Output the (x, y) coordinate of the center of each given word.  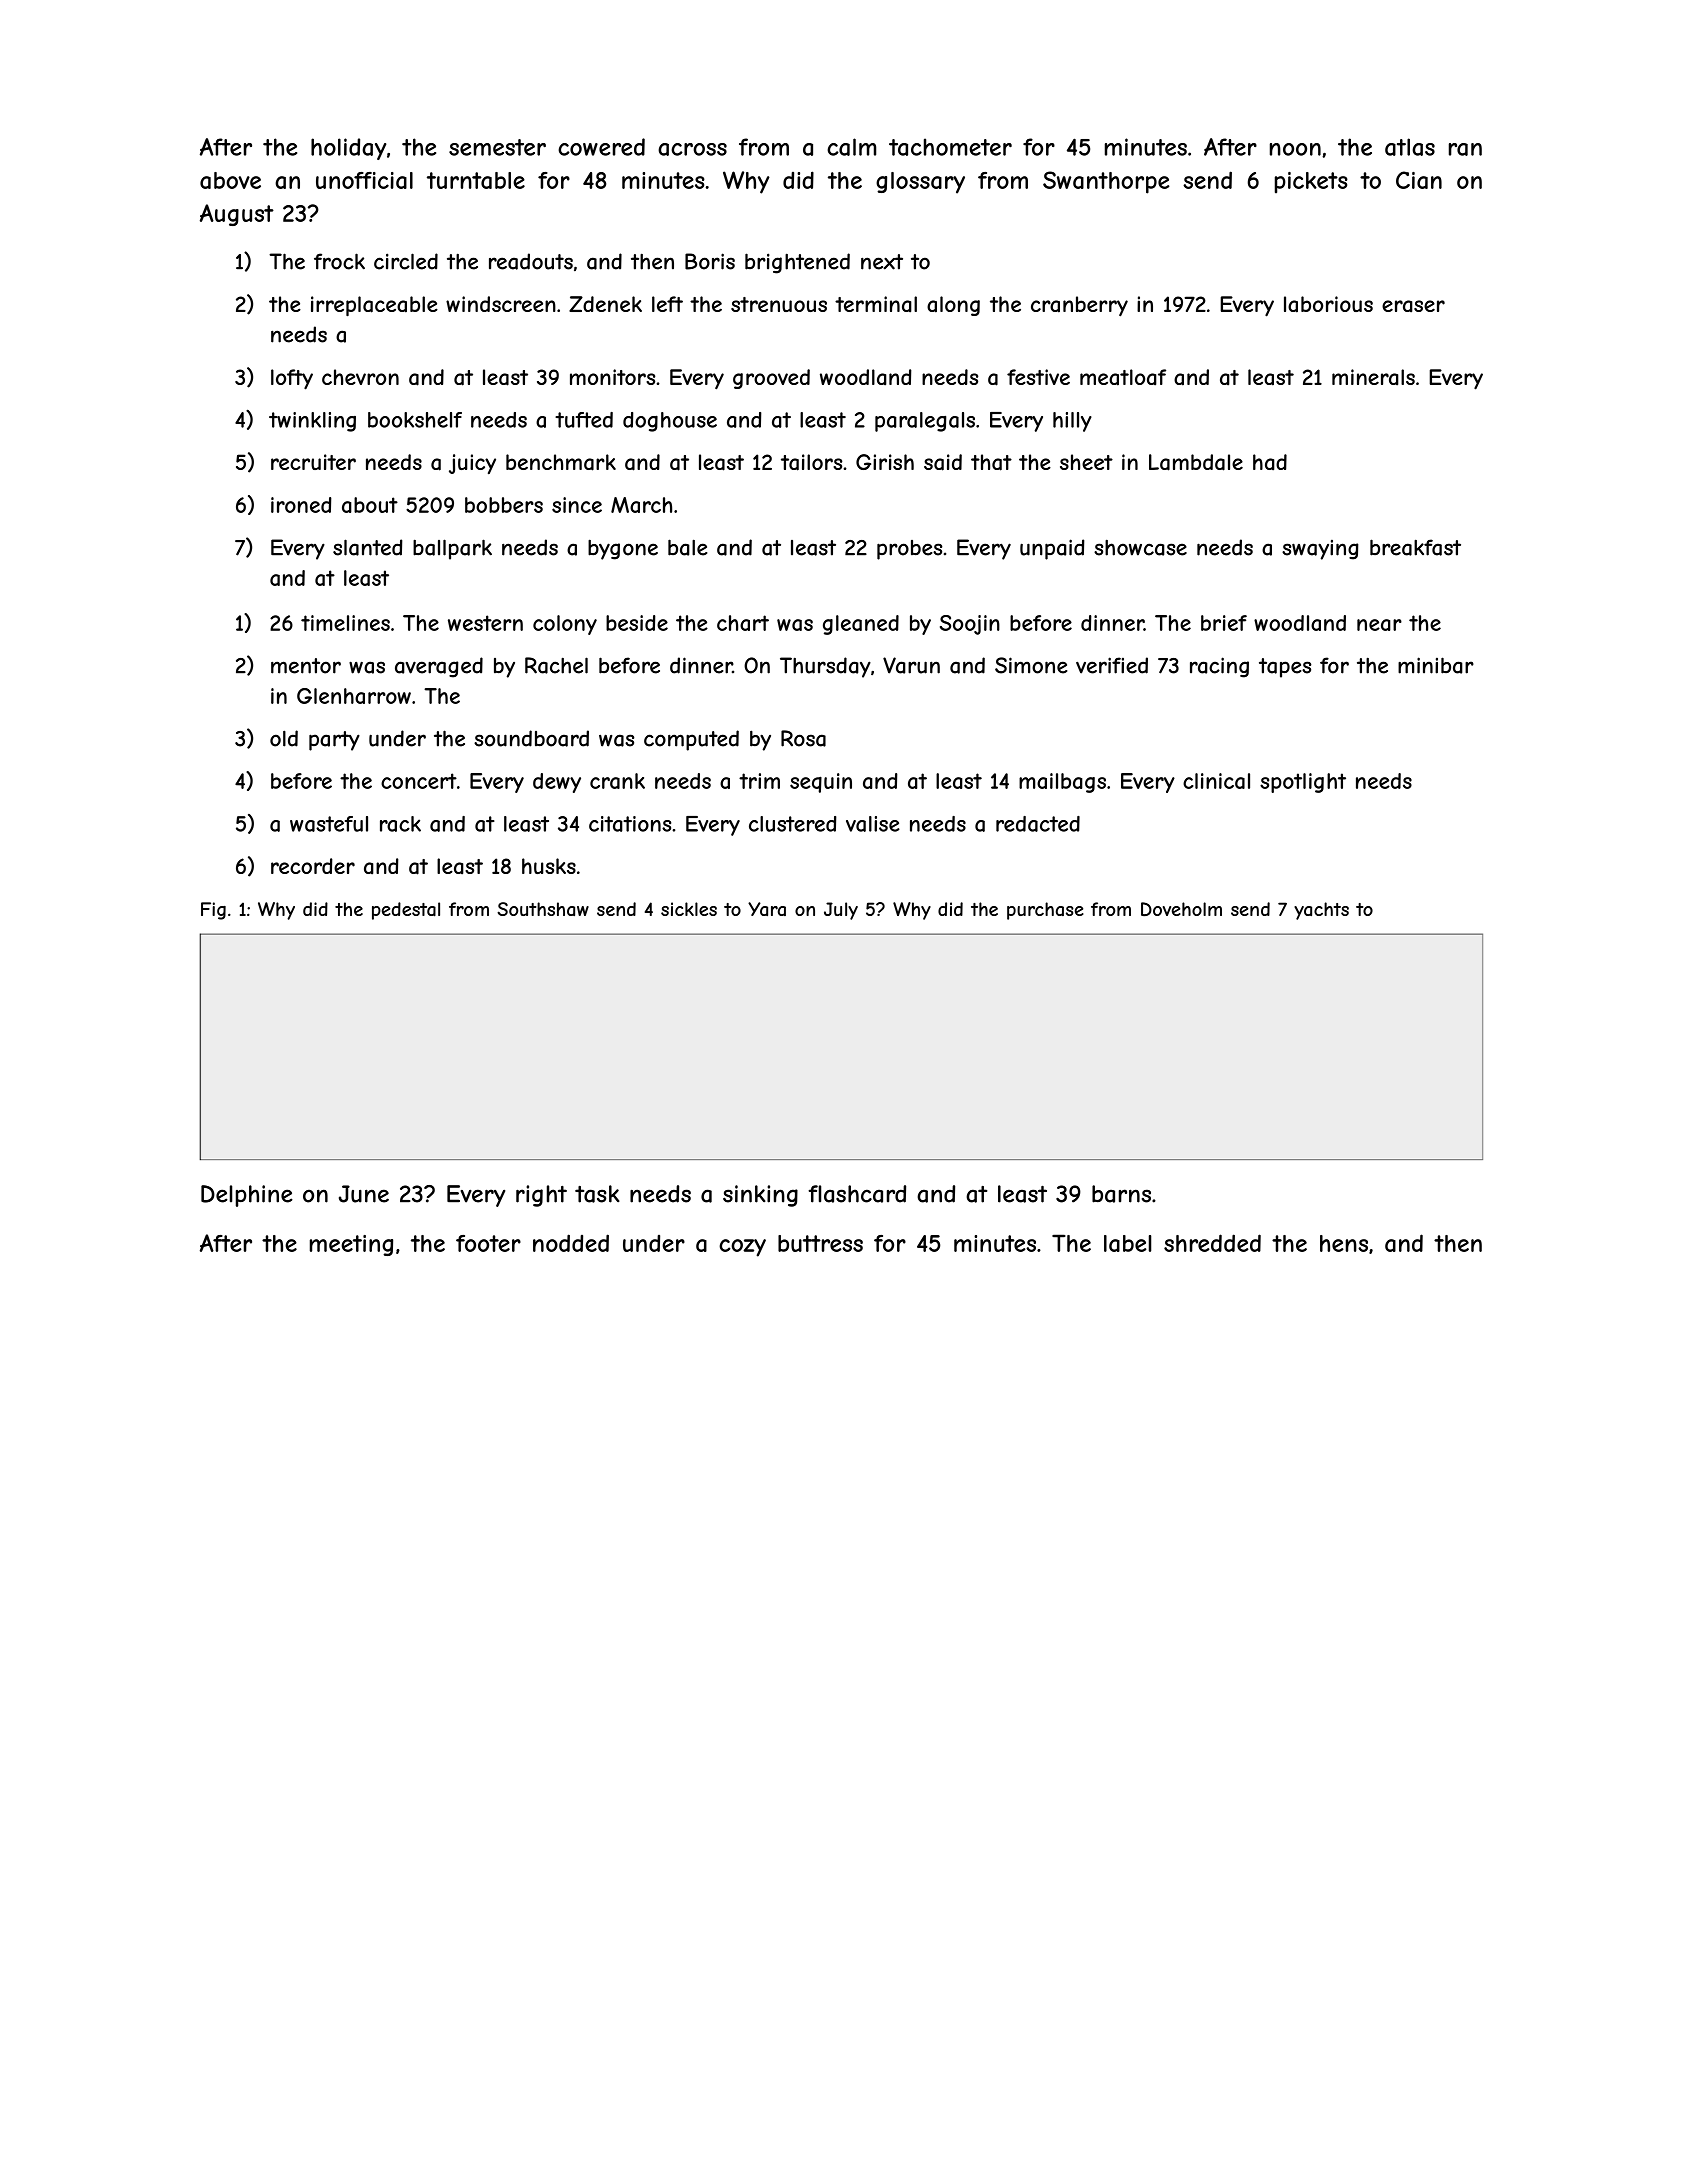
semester (497, 147)
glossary (920, 183)
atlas (1410, 147)
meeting (351, 1245)
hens (1344, 1243)
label (1127, 1243)
